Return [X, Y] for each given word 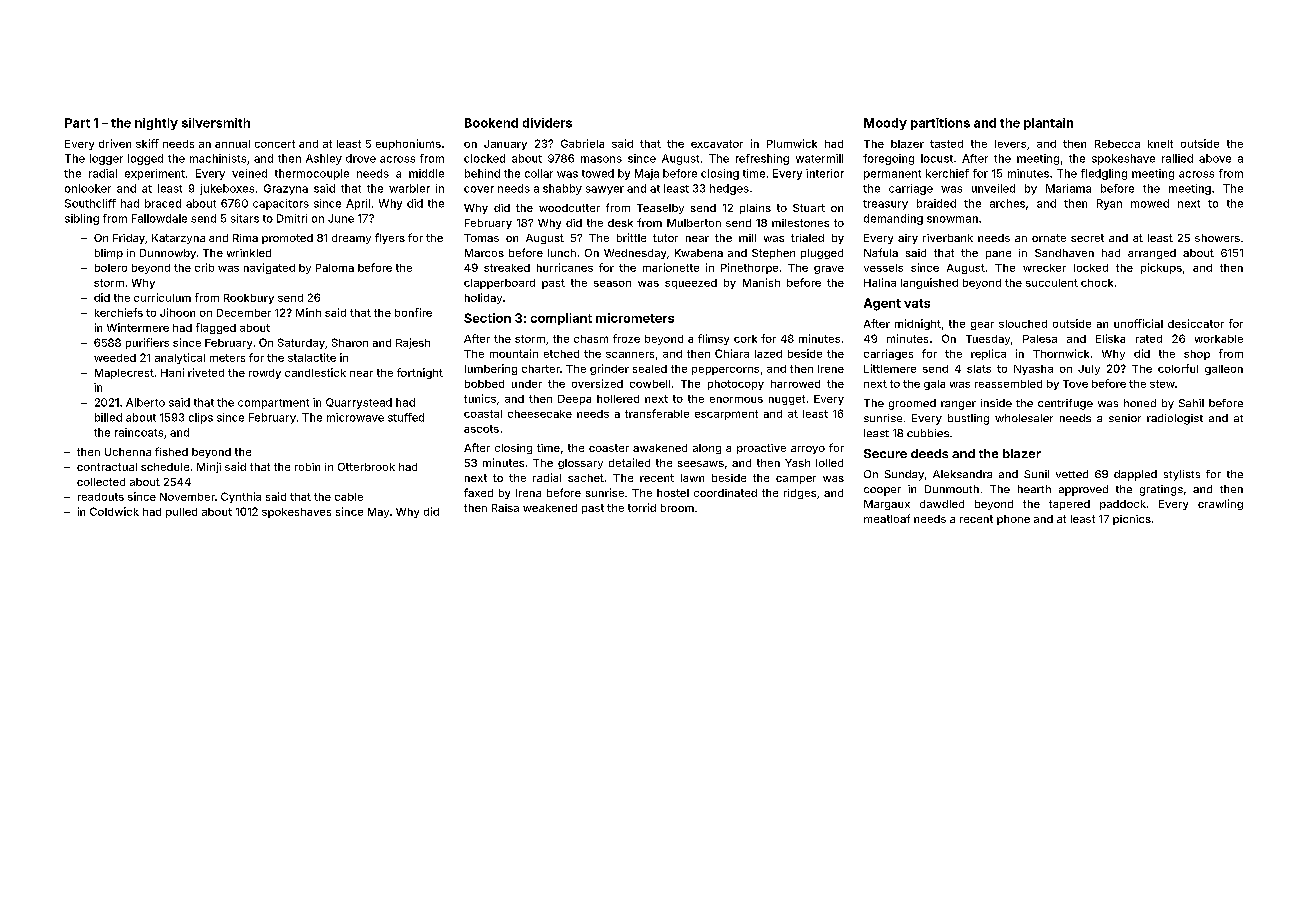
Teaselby [660, 209]
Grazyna [286, 189]
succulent [1052, 283]
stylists [1182, 475]
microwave [355, 417]
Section [487, 318]
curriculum [162, 297]
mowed [1150, 203]
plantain [1048, 124]
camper [796, 480]
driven [115, 143]
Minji [209, 467]
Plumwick [792, 143]
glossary [580, 464]
